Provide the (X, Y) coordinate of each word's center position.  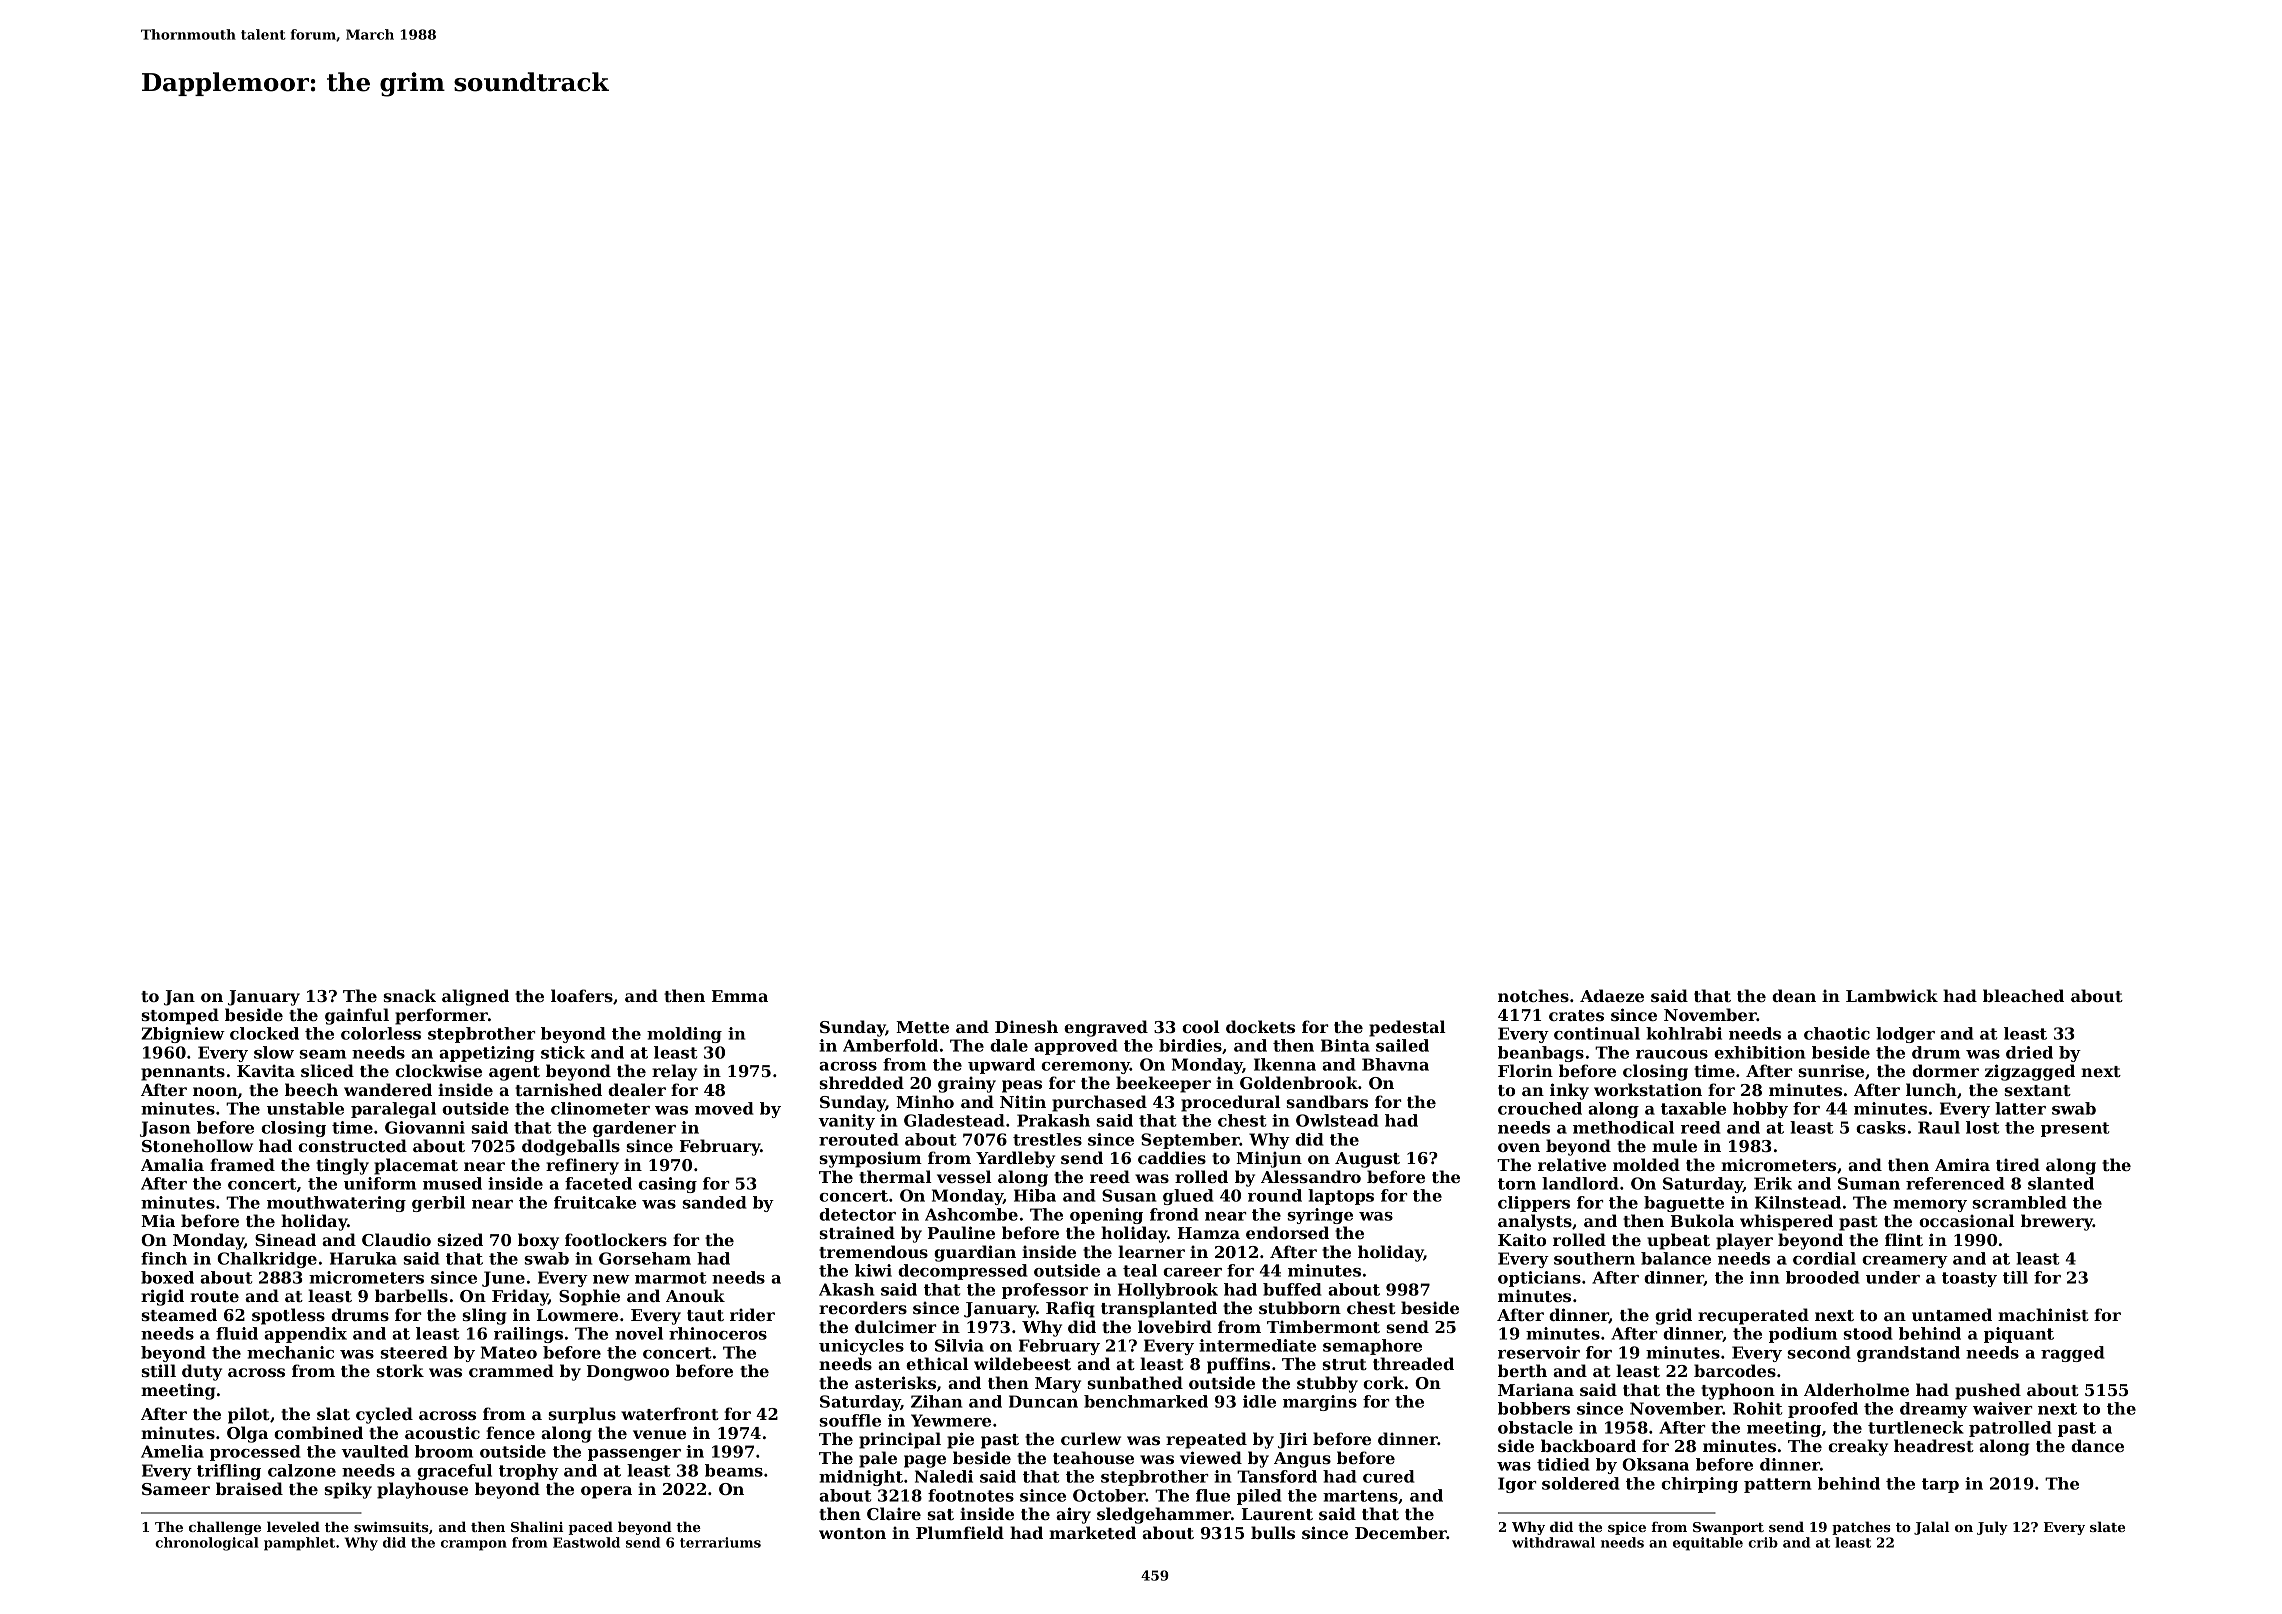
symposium (871, 1159)
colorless (381, 1033)
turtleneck (1916, 1427)
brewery (2057, 1222)
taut (705, 1315)
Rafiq (1070, 1309)
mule (1674, 1145)
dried (2029, 1052)
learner (1151, 1251)
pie (960, 1440)
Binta (1345, 1045)
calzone (302, 1470)
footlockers (616, 1239)
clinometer (600, 1108)
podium (1803, 1335)
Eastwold (586, 1542)
